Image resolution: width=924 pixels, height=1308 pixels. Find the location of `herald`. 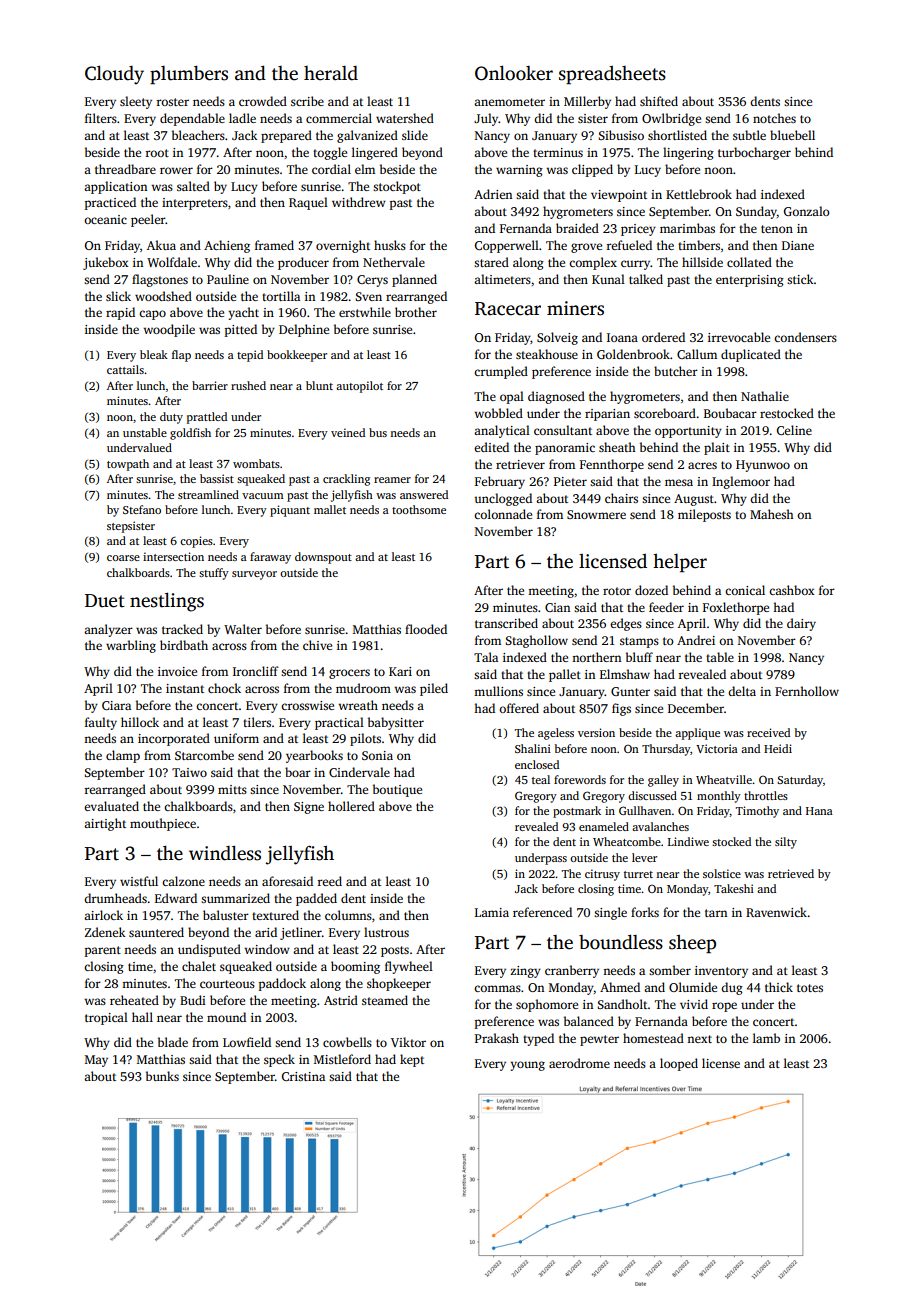

herald is located at coordinates (331, 73).
